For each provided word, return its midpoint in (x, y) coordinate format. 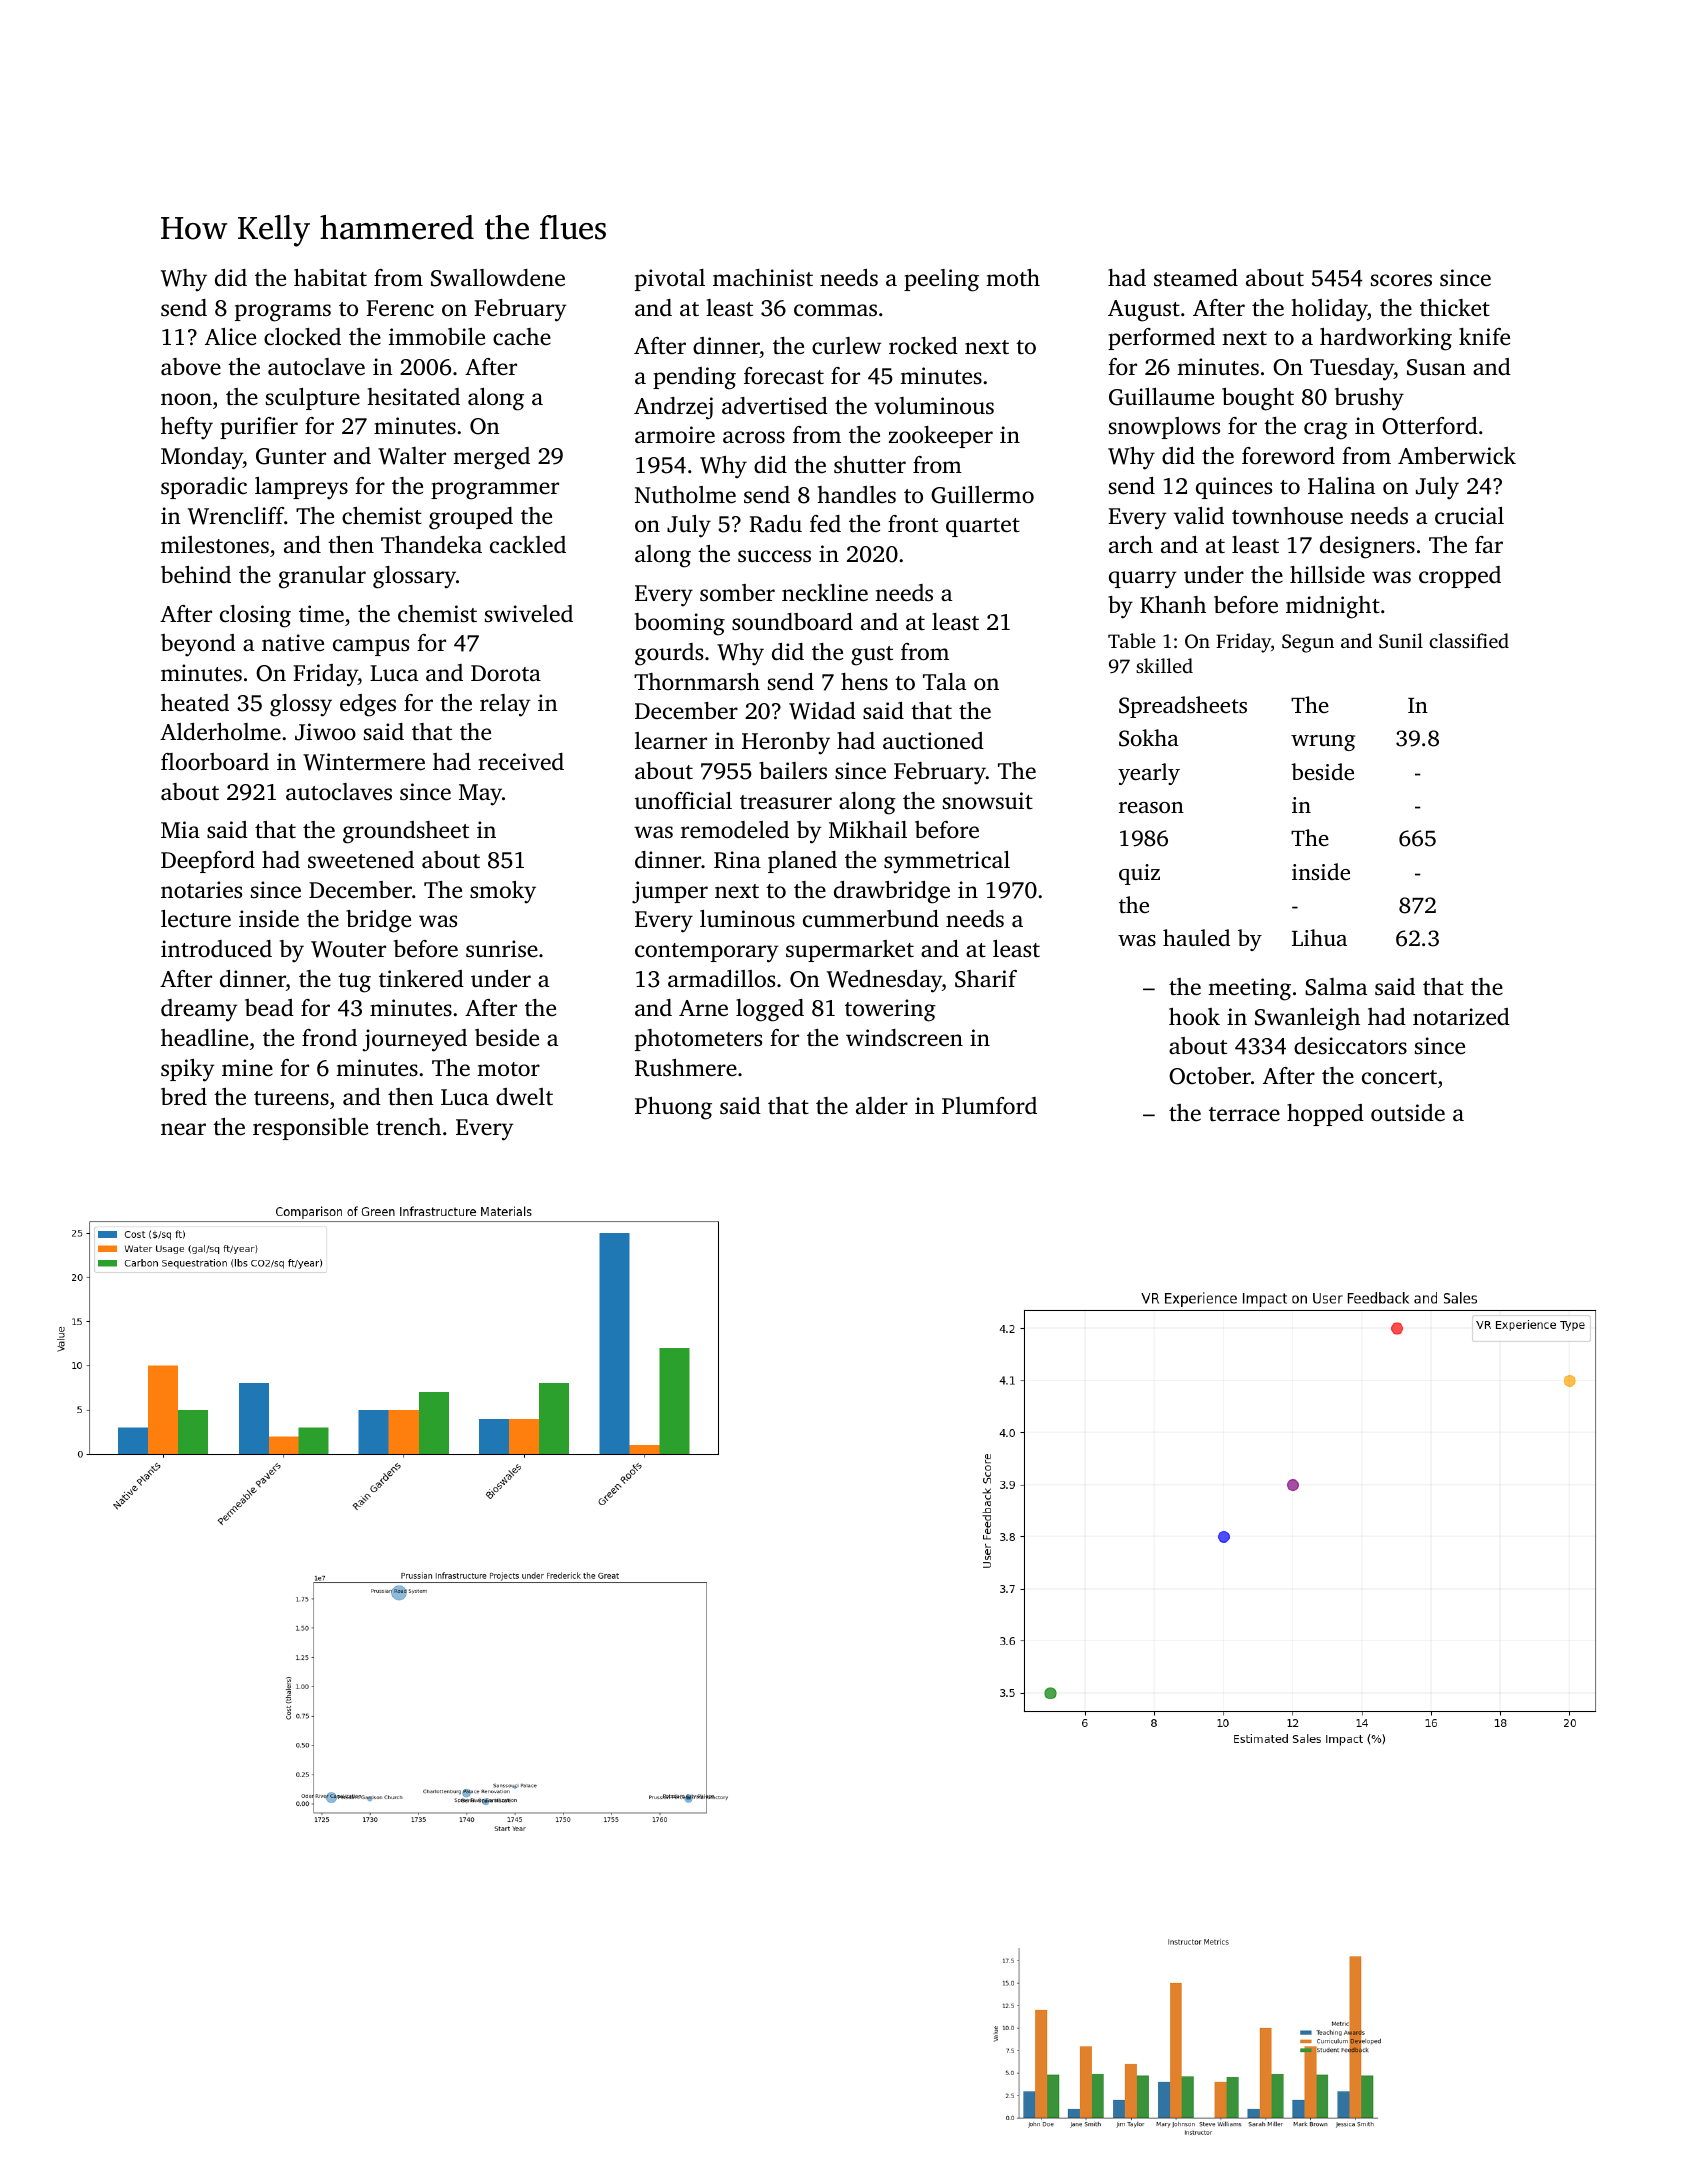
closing (255, 616)
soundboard (792, 622)
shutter (870, 465)
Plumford (989, 1106)
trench (408, 1127)
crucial (1469, 516)
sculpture (313, 399)
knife (1484, 336)
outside (1408, 1113)
